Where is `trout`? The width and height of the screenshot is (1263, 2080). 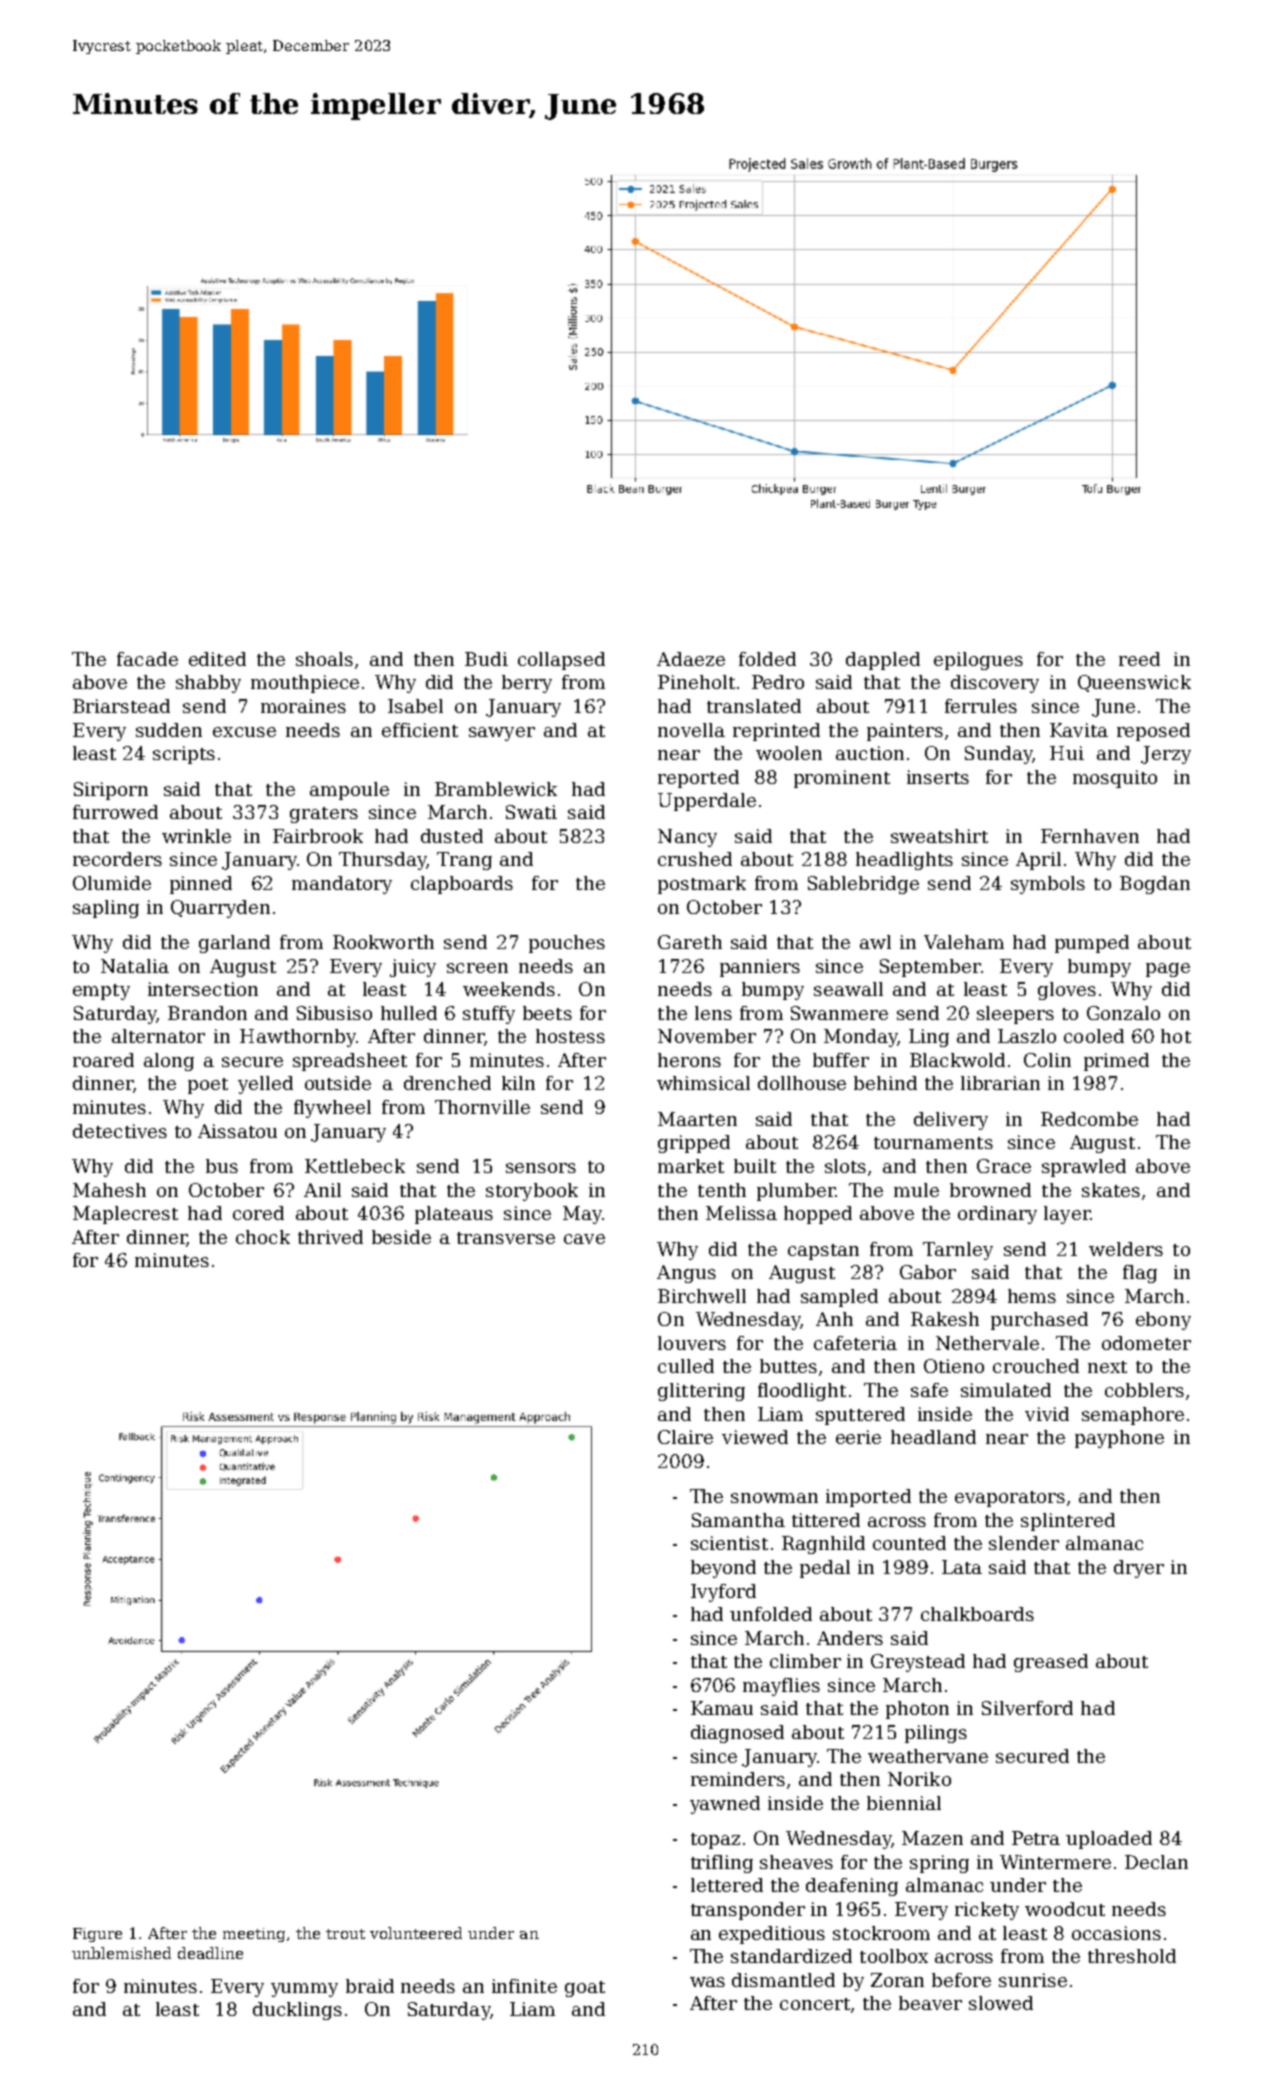 trout is located at coordinates (345, 1934).
